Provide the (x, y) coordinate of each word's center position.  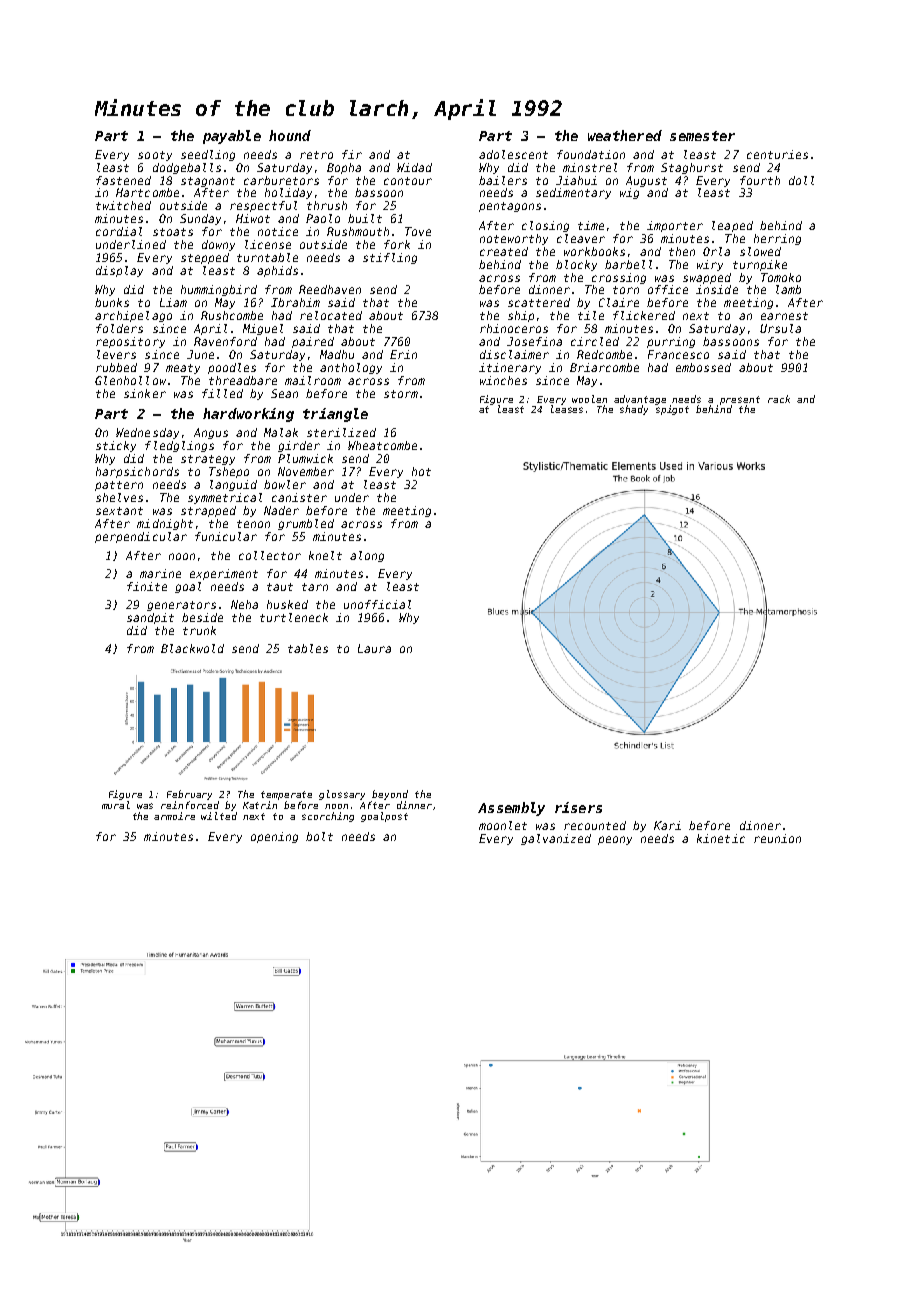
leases (567, 409)
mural (116, 805)
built (365, 218)
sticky (116, 446)
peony (615, 840)
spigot (672, 410)
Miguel (263, 329)
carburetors (281, 180)
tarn (315, 587)
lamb (788, 289)
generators (181, 606)
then (682, 251)
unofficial (377, 604)
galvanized (556, 839)
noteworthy (514, 239)
